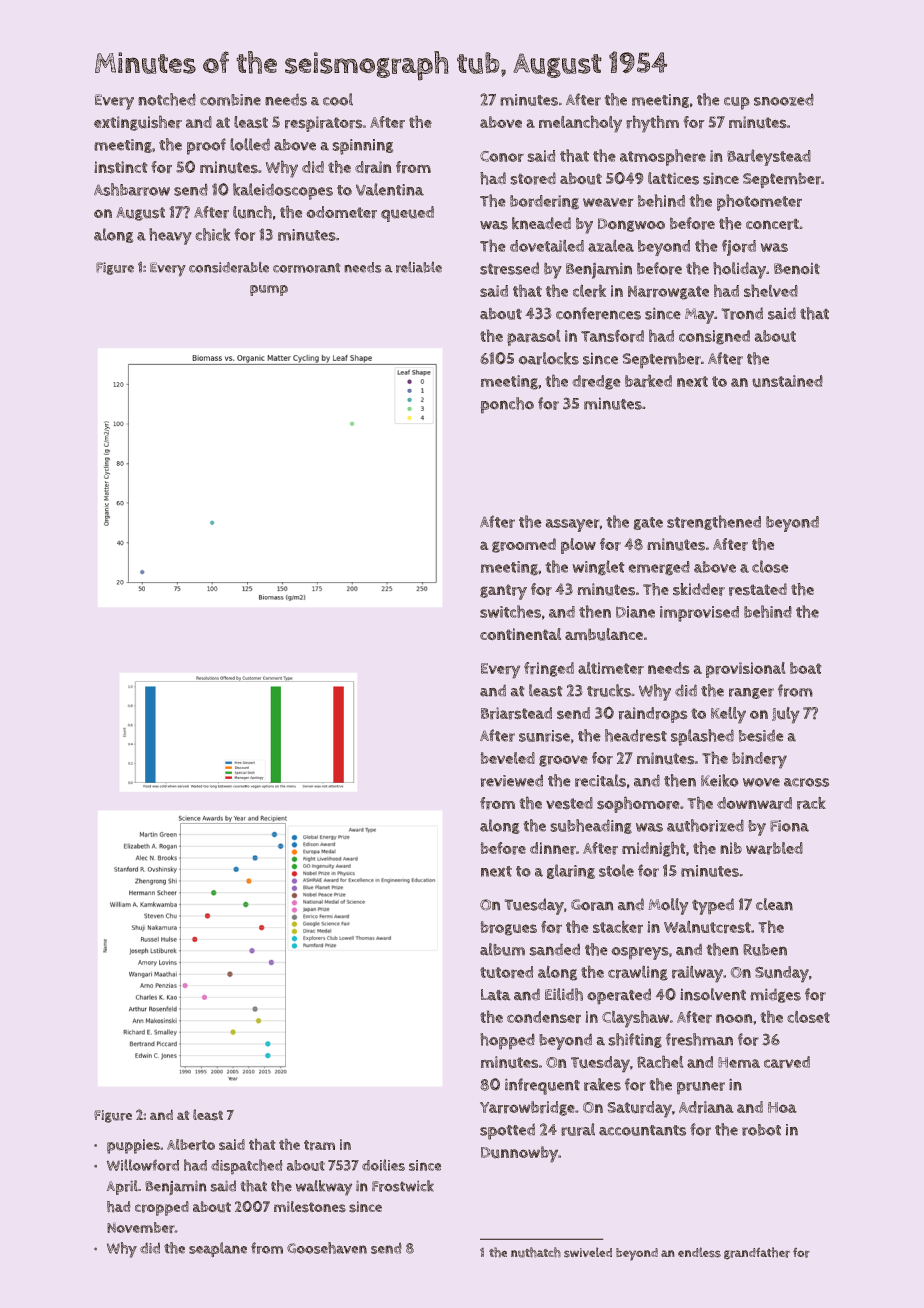 The width and height of the image is (924, 1308). Describe the element at coordinates (503, 592) in the image. I see `gantry` at that location.
